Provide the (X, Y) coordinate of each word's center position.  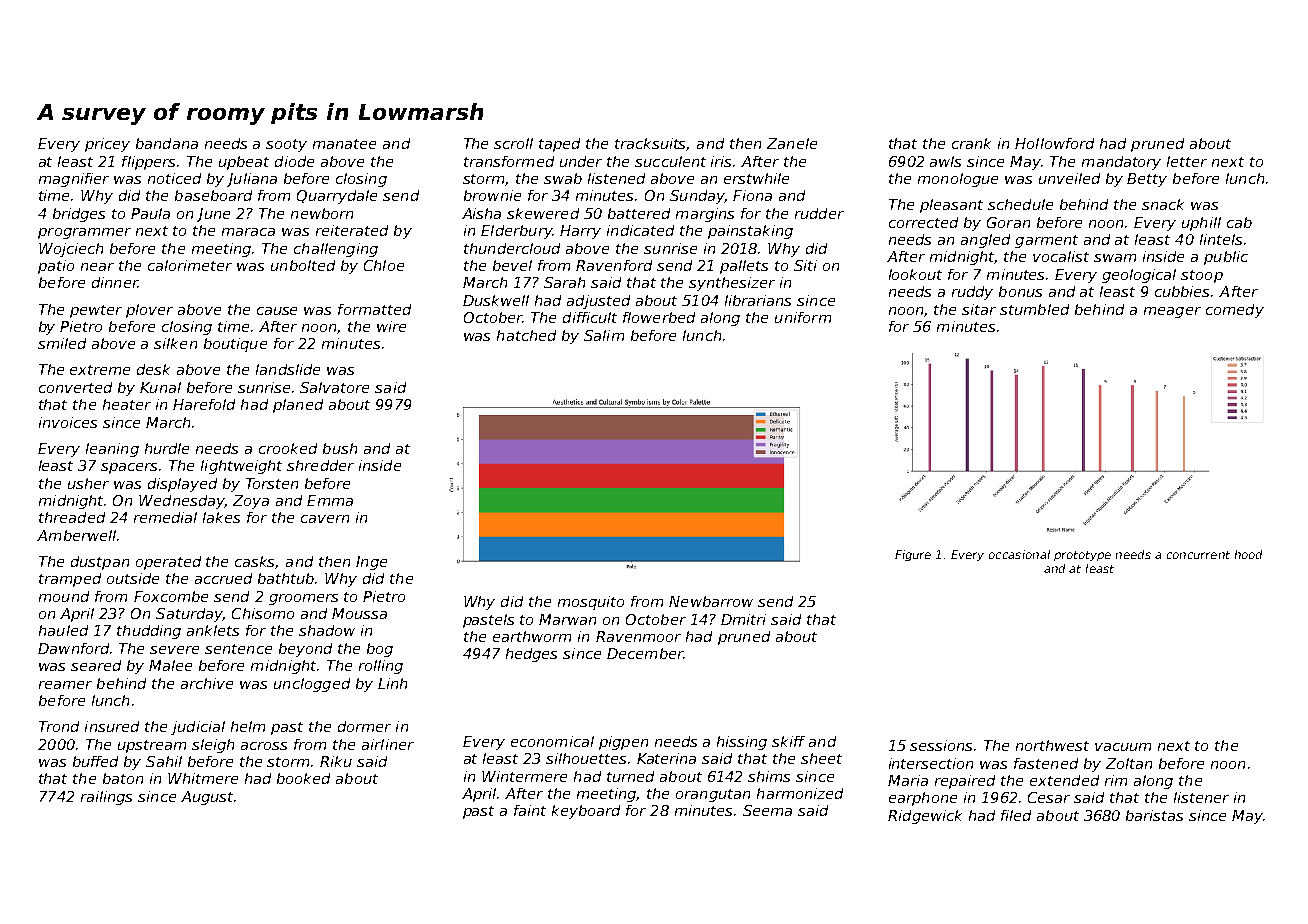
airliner (388, 744)
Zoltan (1129, 763)
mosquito (591, 603)
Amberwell (76, 535)
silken (175, 343)
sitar (979, 309)
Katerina (666, 758)
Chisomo (263, 613)
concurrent (1198, 555)
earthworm (532, 636)
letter (1187, 161)
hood (1248, 554)
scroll (513, 143)
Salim (604, 335)
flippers (148, 163)
